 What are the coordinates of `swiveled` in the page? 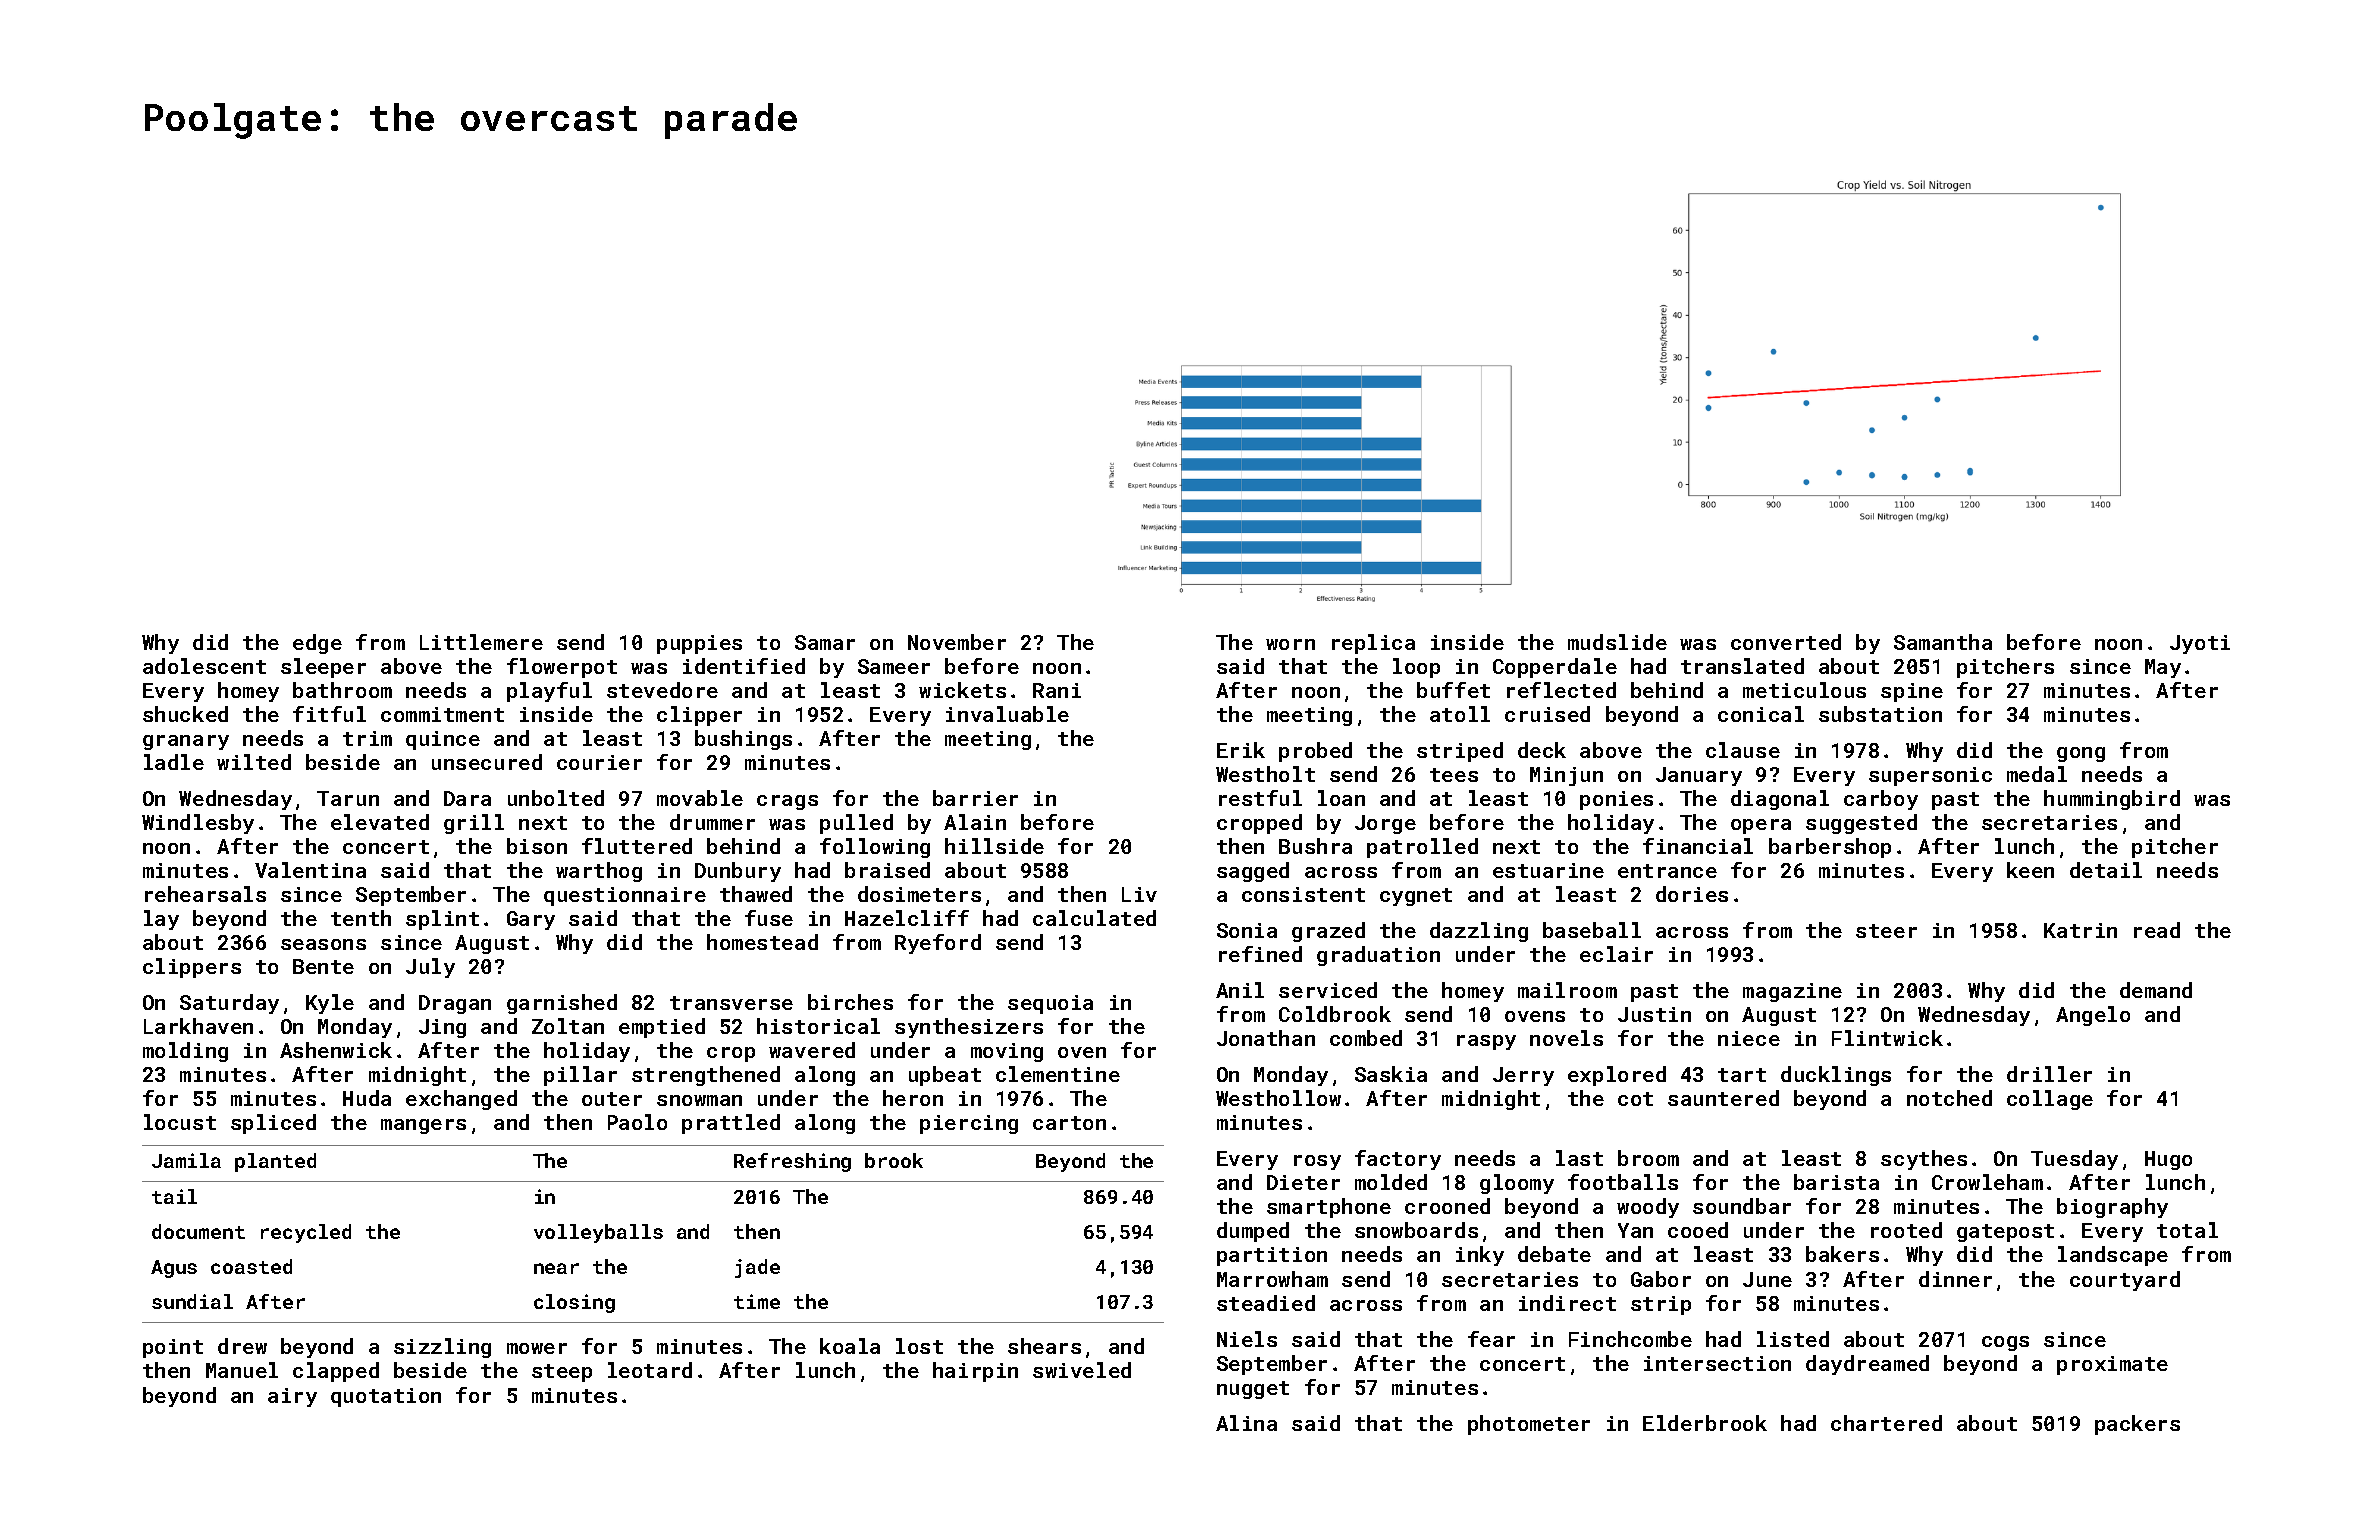 It's located at (1082, 1370).
